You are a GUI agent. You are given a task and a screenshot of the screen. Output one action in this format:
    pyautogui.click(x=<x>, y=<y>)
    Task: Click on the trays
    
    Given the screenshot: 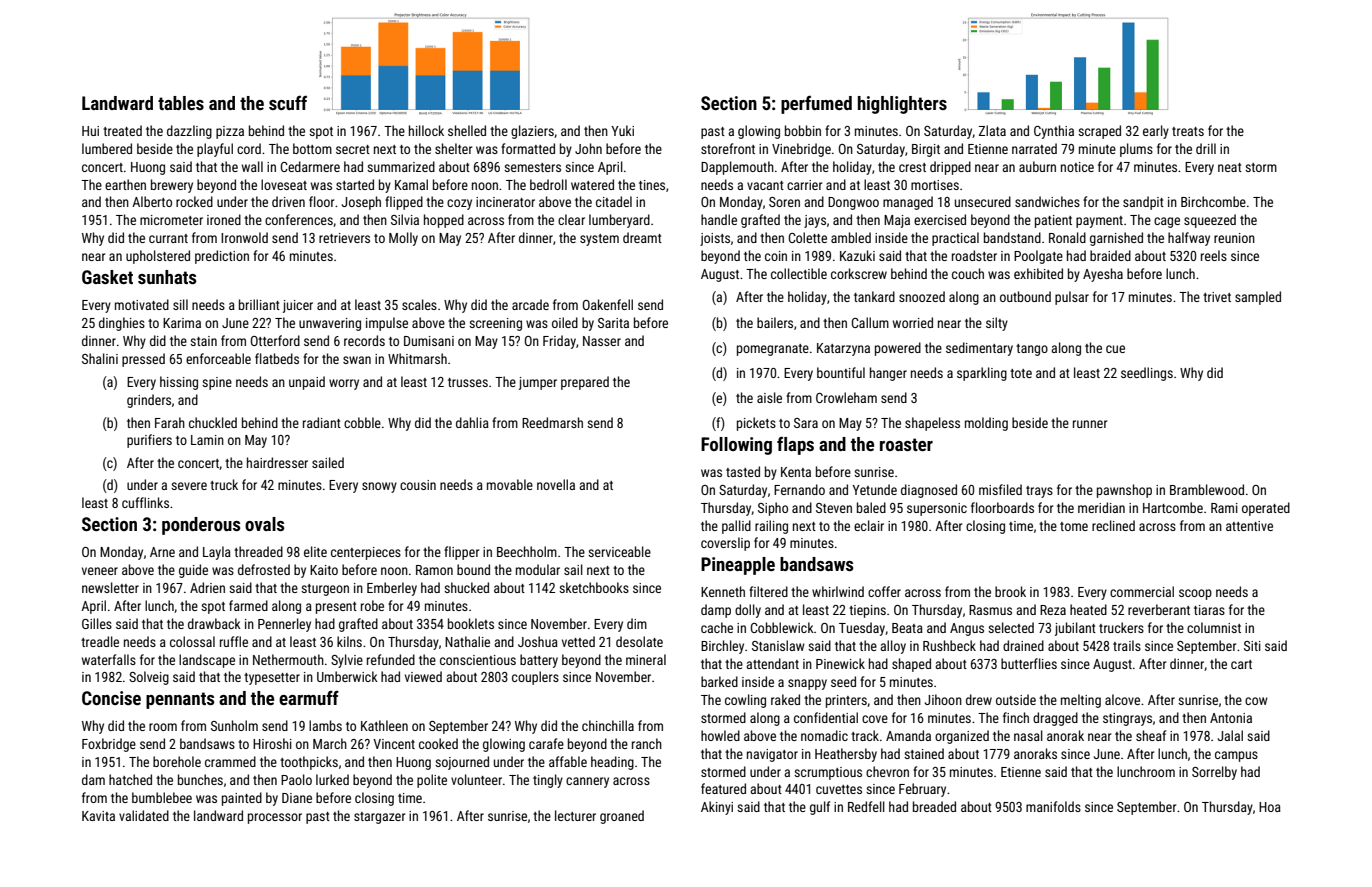 What is the action you would take?
    pyautogui.click(x=1039, y=492)
